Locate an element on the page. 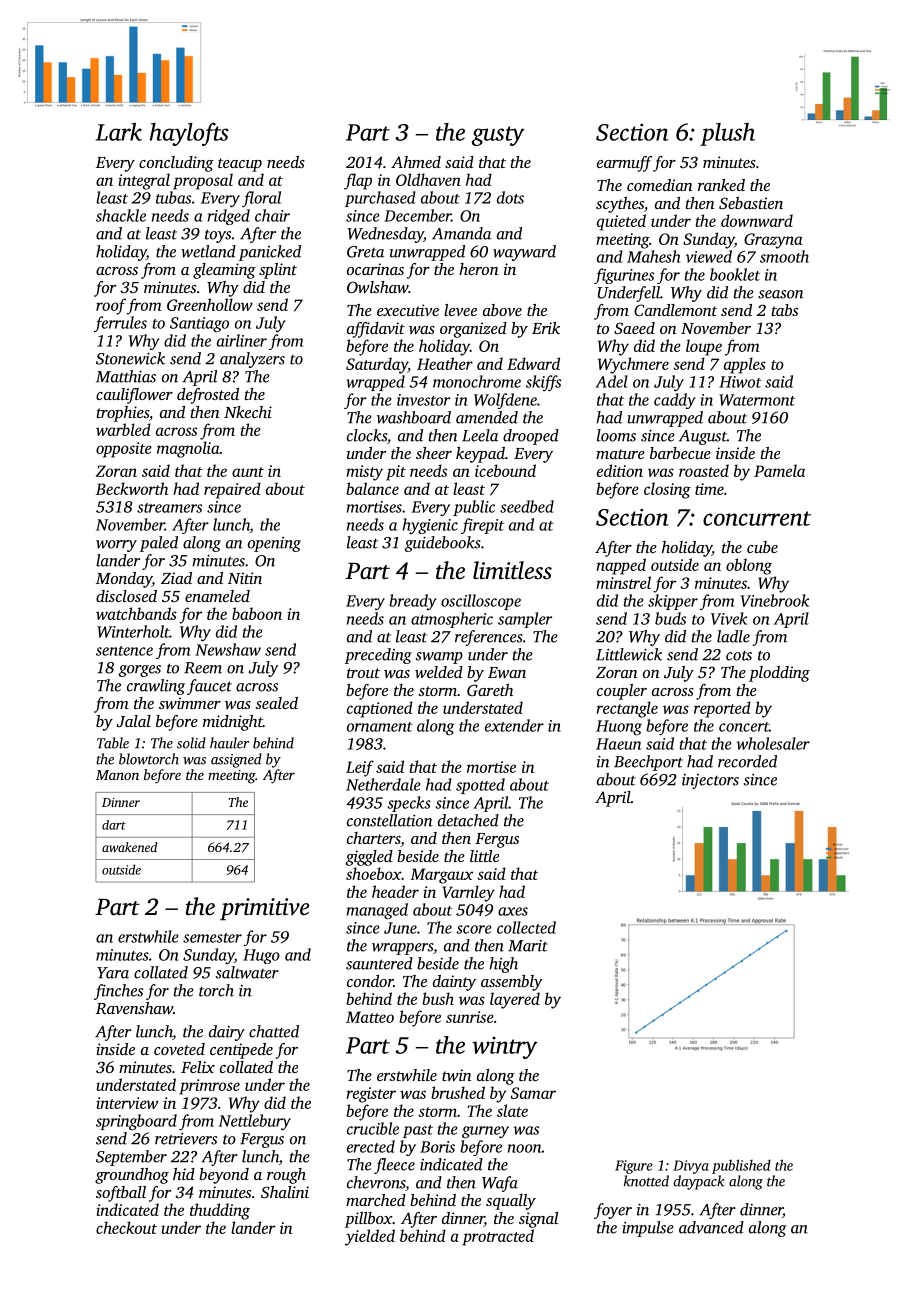  gusty is located at coordinates (498, 136).
